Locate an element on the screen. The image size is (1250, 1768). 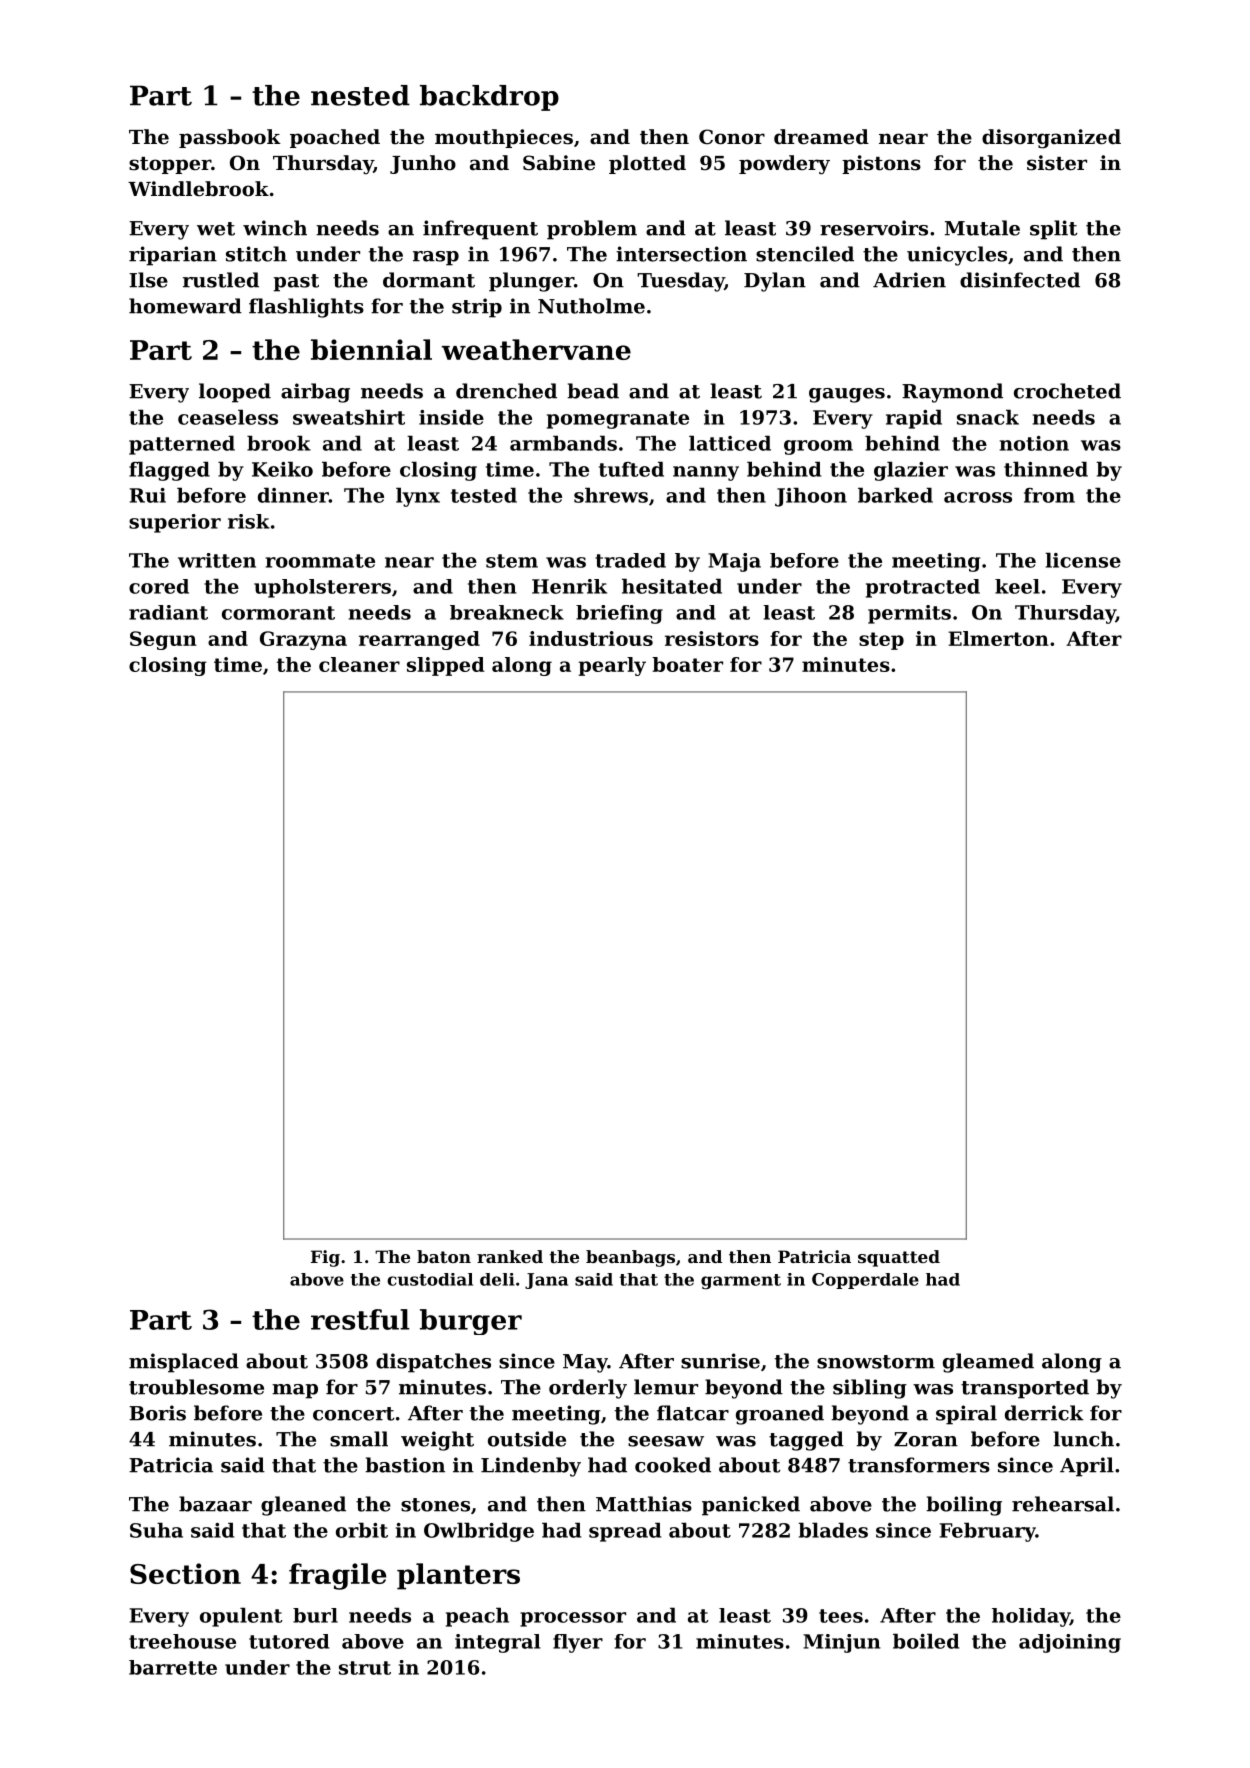
Minjun is located at coordinates (842, 1643).
